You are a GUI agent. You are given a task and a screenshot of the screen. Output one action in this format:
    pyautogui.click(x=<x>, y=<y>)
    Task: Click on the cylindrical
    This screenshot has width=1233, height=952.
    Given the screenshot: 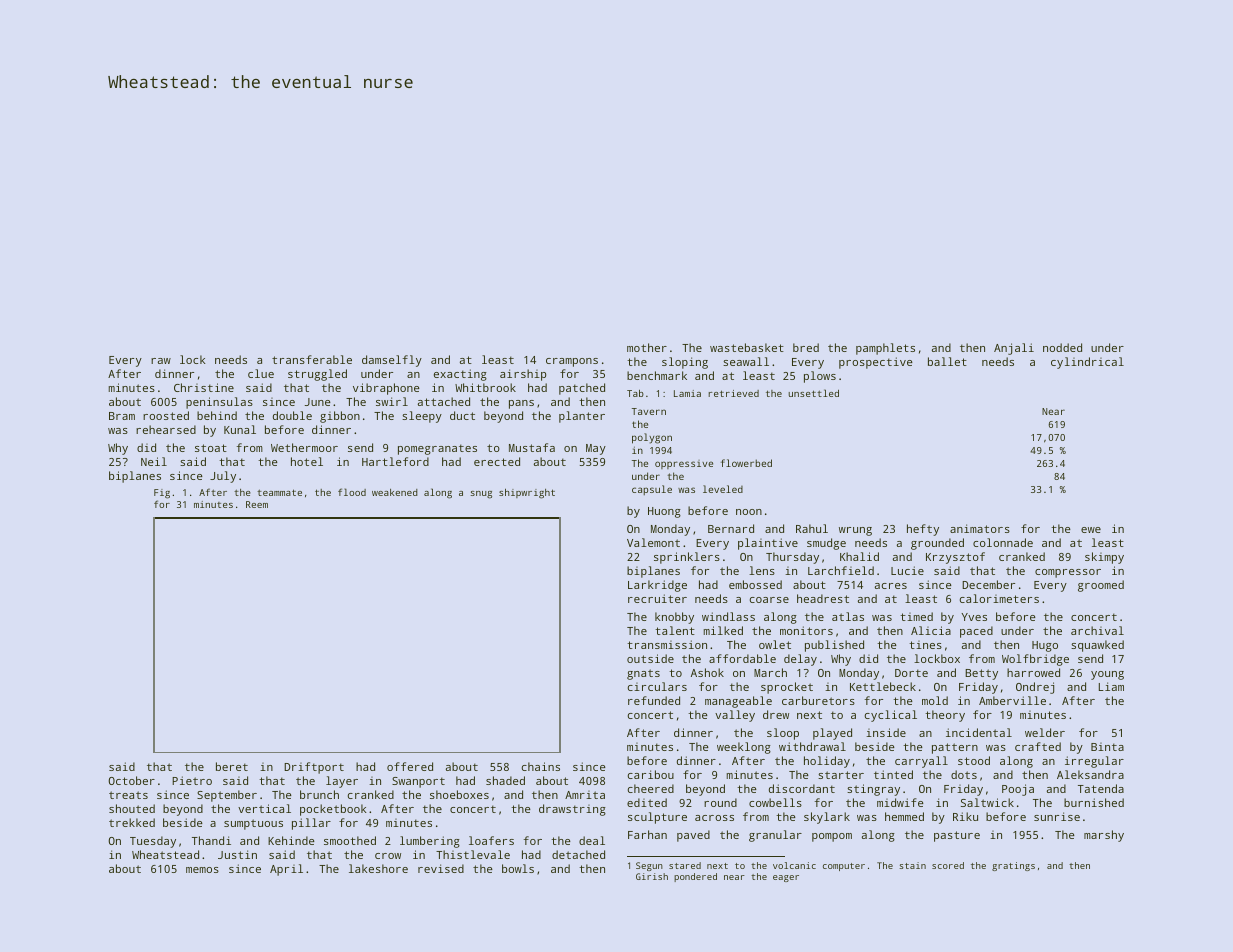 What is the action you would take?
    pyautogui.click(x=1087, y=363)
